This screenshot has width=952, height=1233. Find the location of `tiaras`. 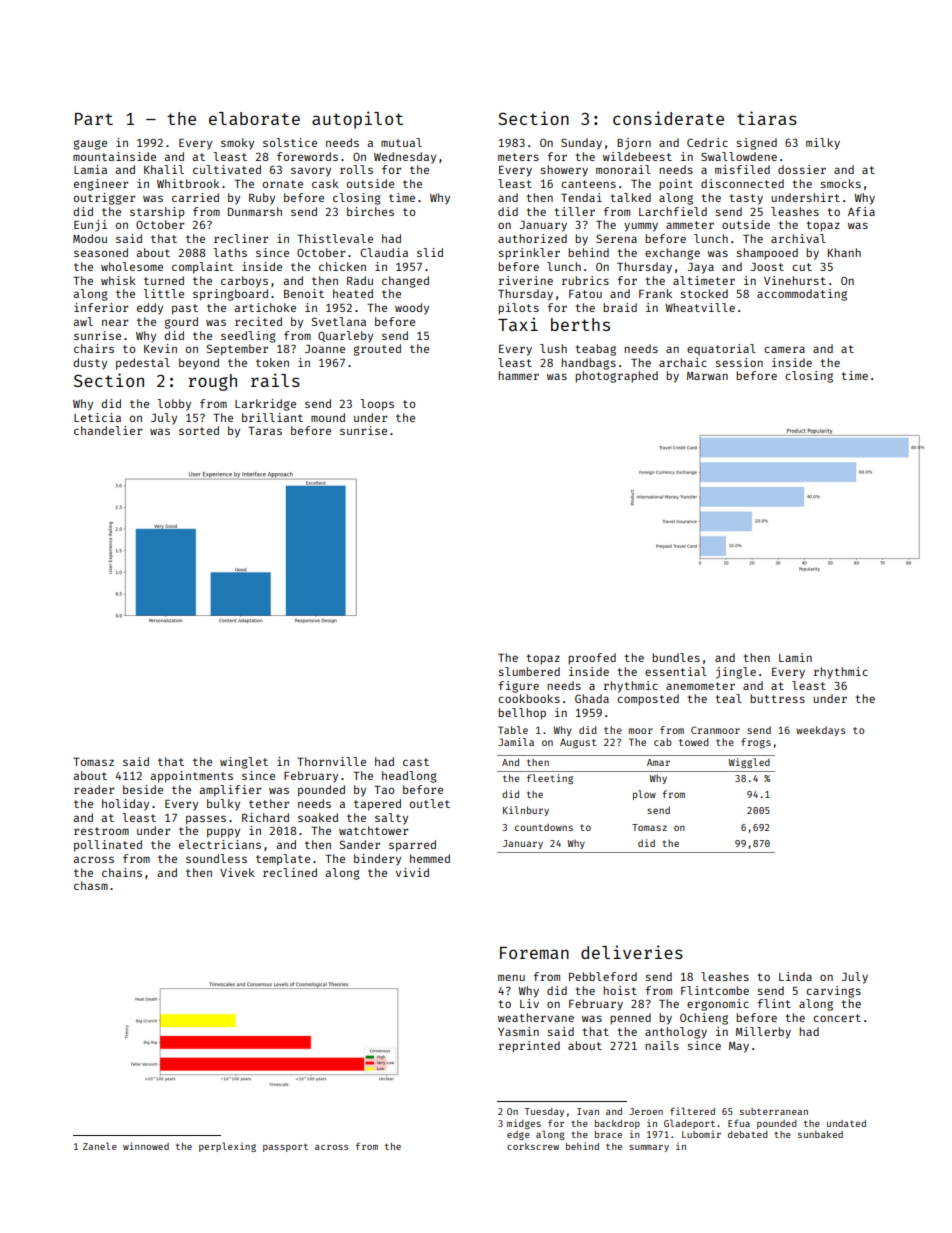

tiaras is located at coordinates (767, 118).
